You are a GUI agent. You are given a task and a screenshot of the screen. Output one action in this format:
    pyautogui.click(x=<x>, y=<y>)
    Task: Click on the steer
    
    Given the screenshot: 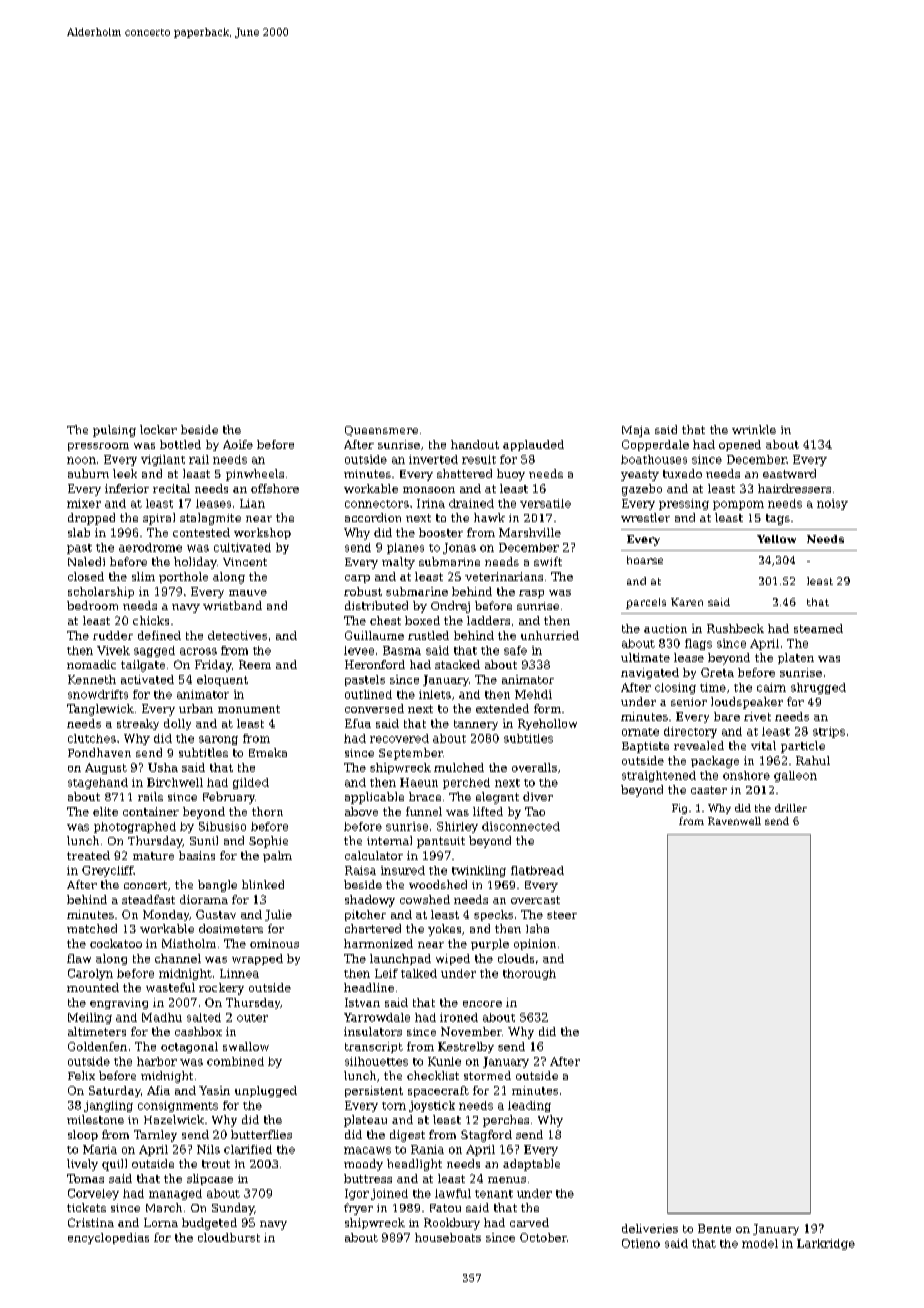 What is the action you would take?
    pyautogui.click(x=562, y=915)
